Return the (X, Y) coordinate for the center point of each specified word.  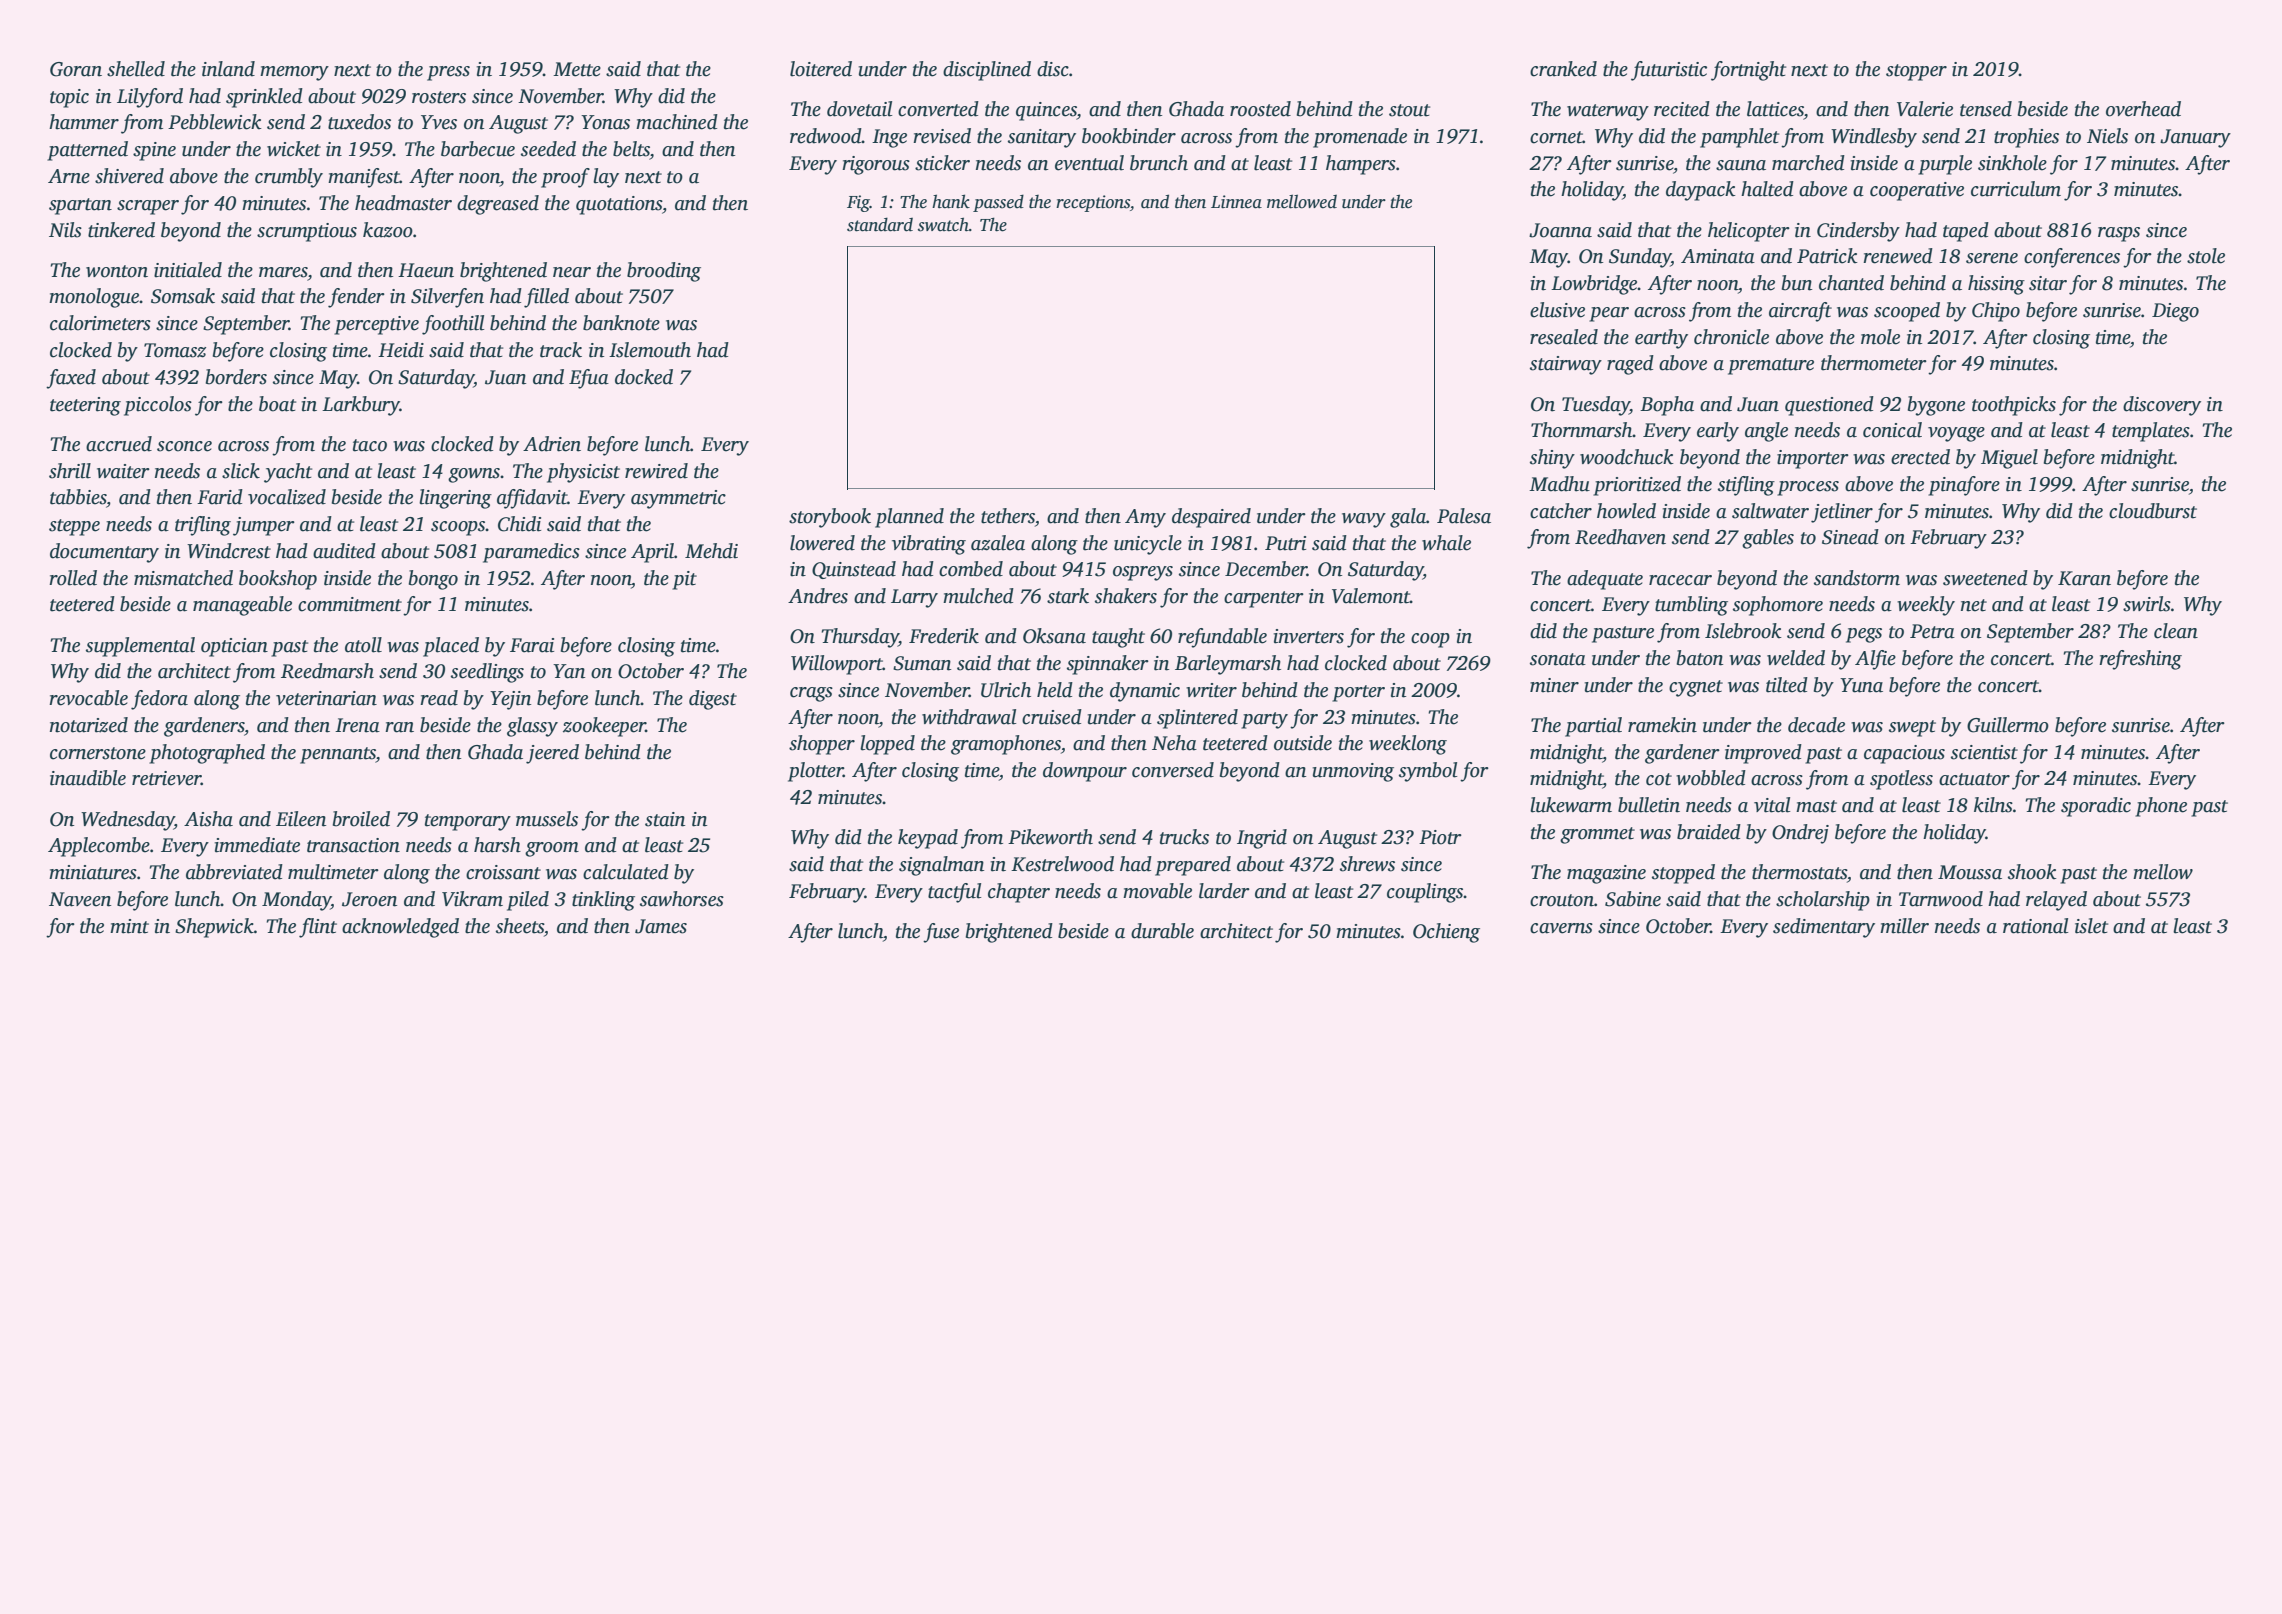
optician (234, 647)
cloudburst (2153, 511)
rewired (656, 471)
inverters (1309, 636)
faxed (71, 379)
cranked (1563, 69)
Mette (577, 69)
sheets (520, 926)
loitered (821, 69)
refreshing (2140, 660)
